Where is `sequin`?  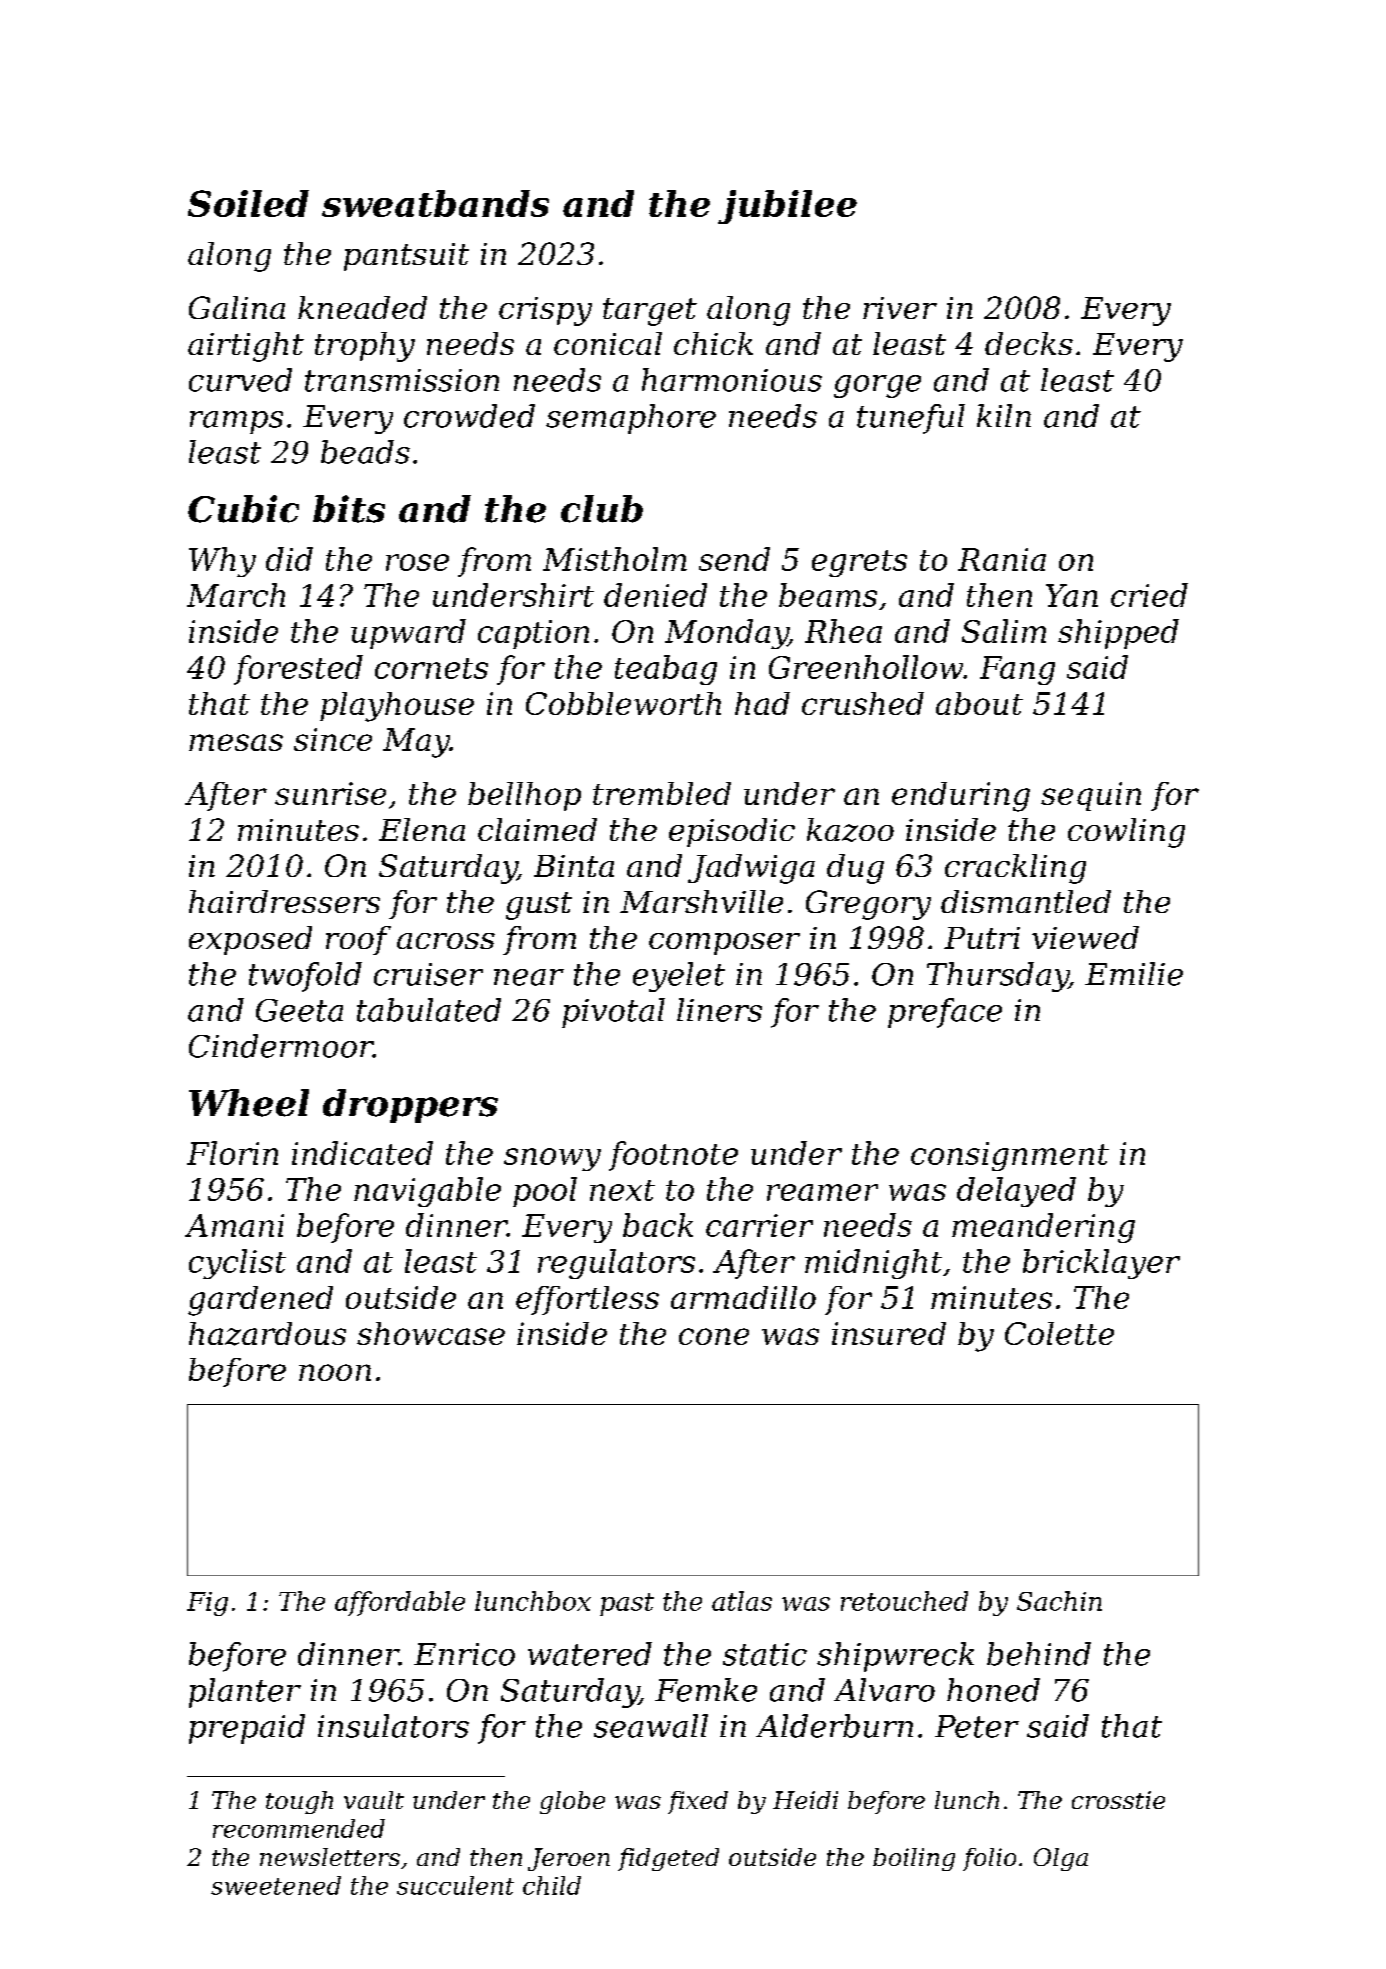
sequin is located at coordinates (1091, 796).
